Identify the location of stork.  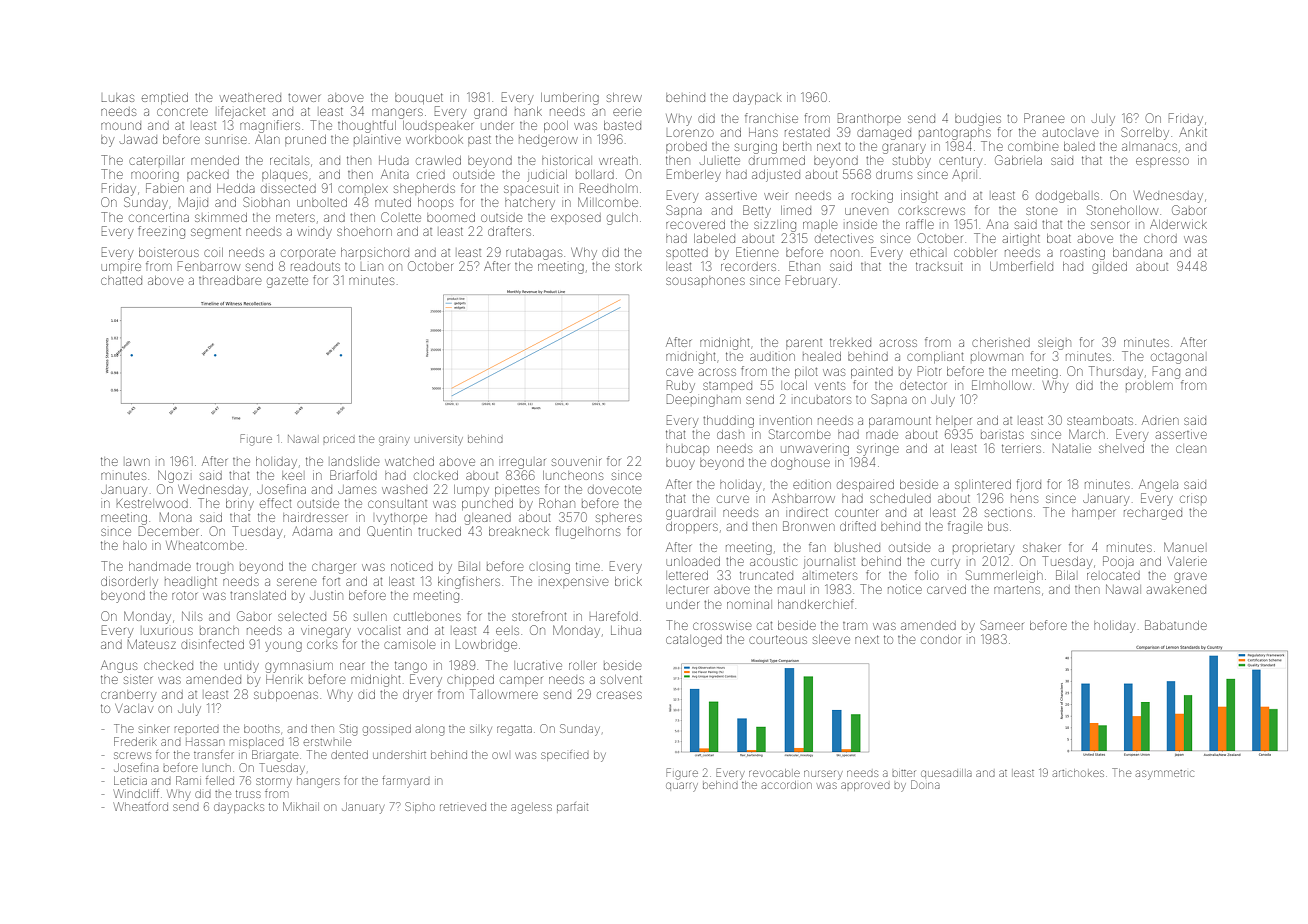
(628, 266).
